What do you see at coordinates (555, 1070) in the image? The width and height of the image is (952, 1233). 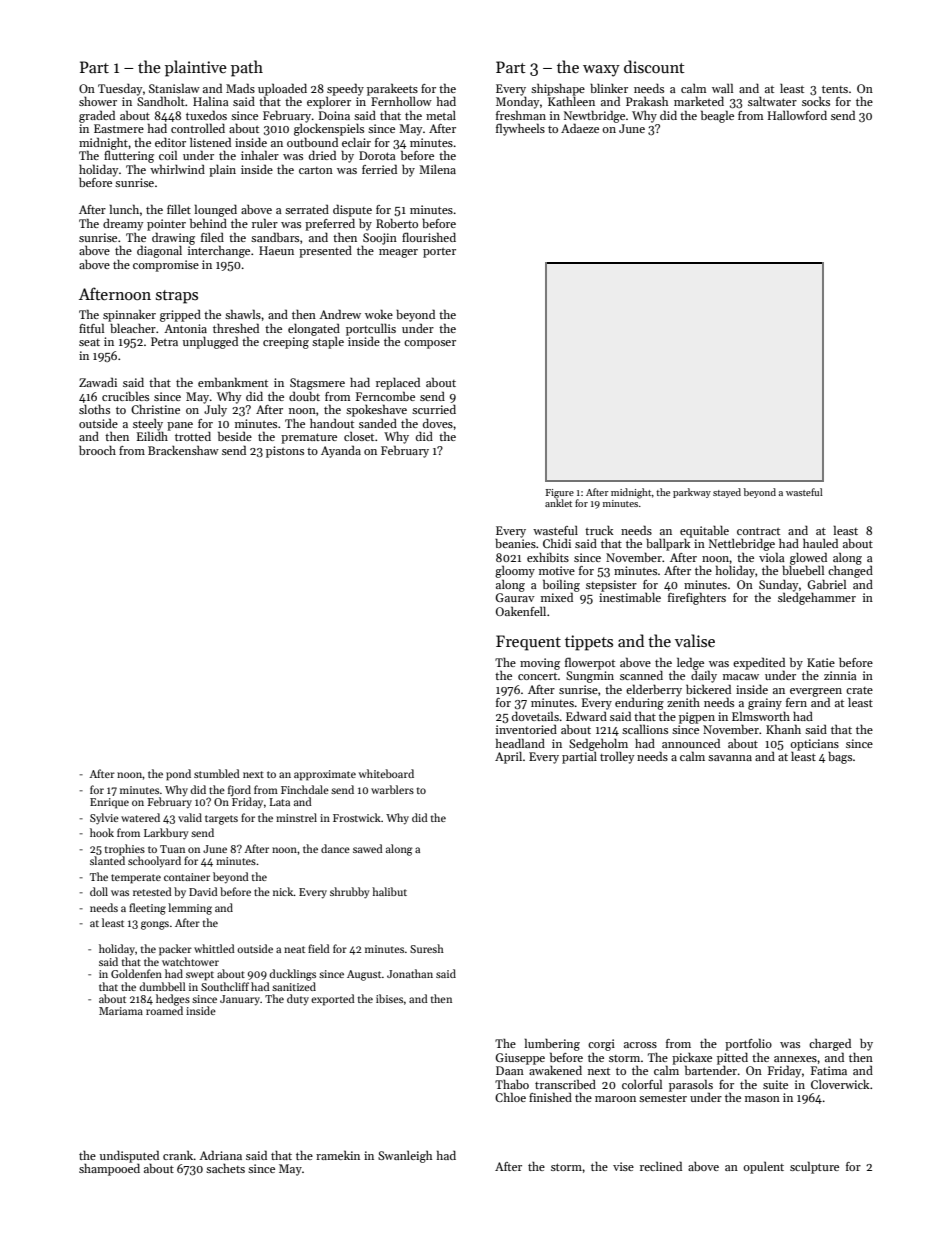 I see `awakened` at bounding box center [555, 1070].
